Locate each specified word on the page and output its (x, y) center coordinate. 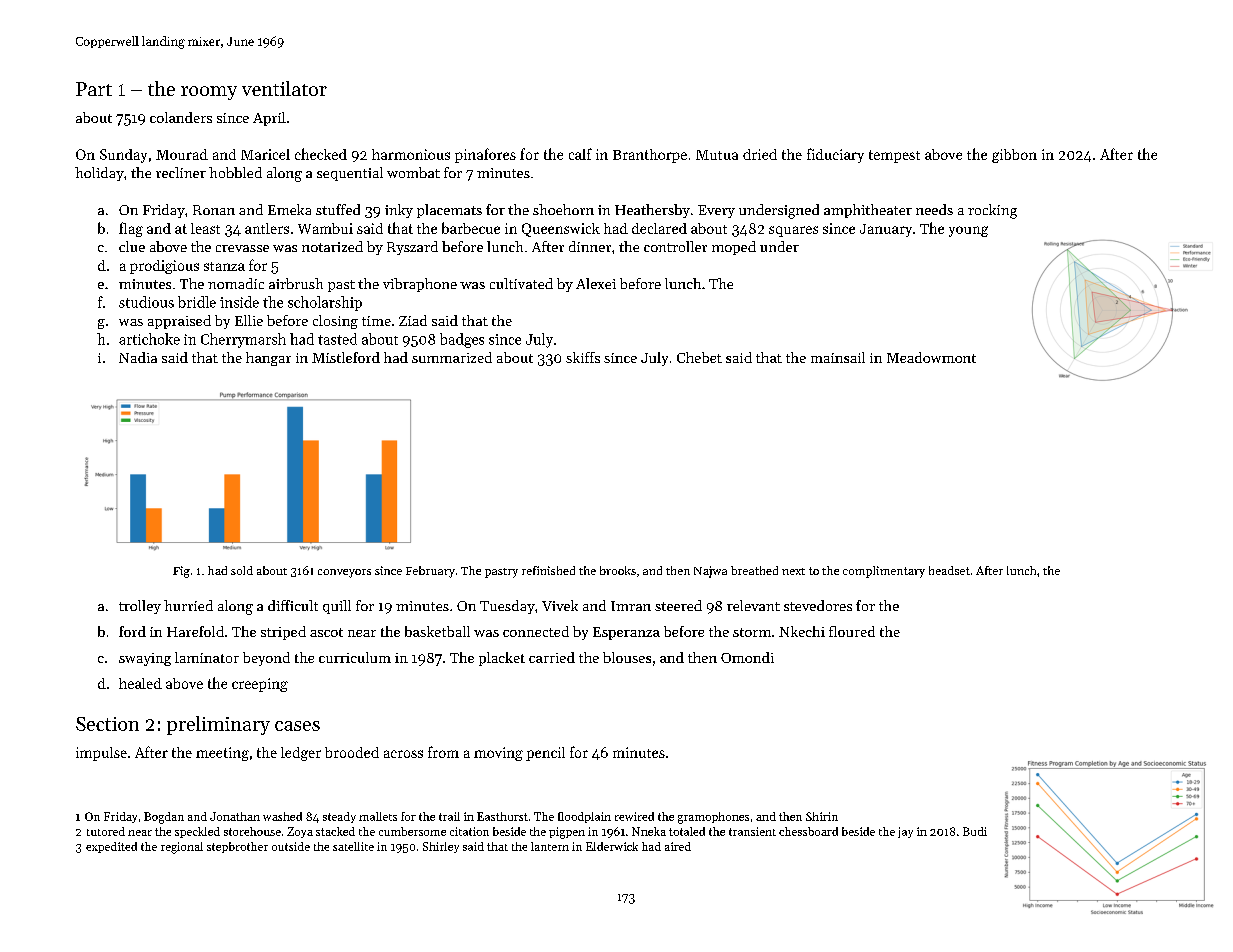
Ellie (249, 320)
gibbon (1014, 156)
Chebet (699, 357)
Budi (975, 831)
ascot (326, 632)
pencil (545, 754)
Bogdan (164, 818)
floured (852, 631)
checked (321, 154)
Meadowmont (931, 357)
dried (760, 154)
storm (752, 632)
